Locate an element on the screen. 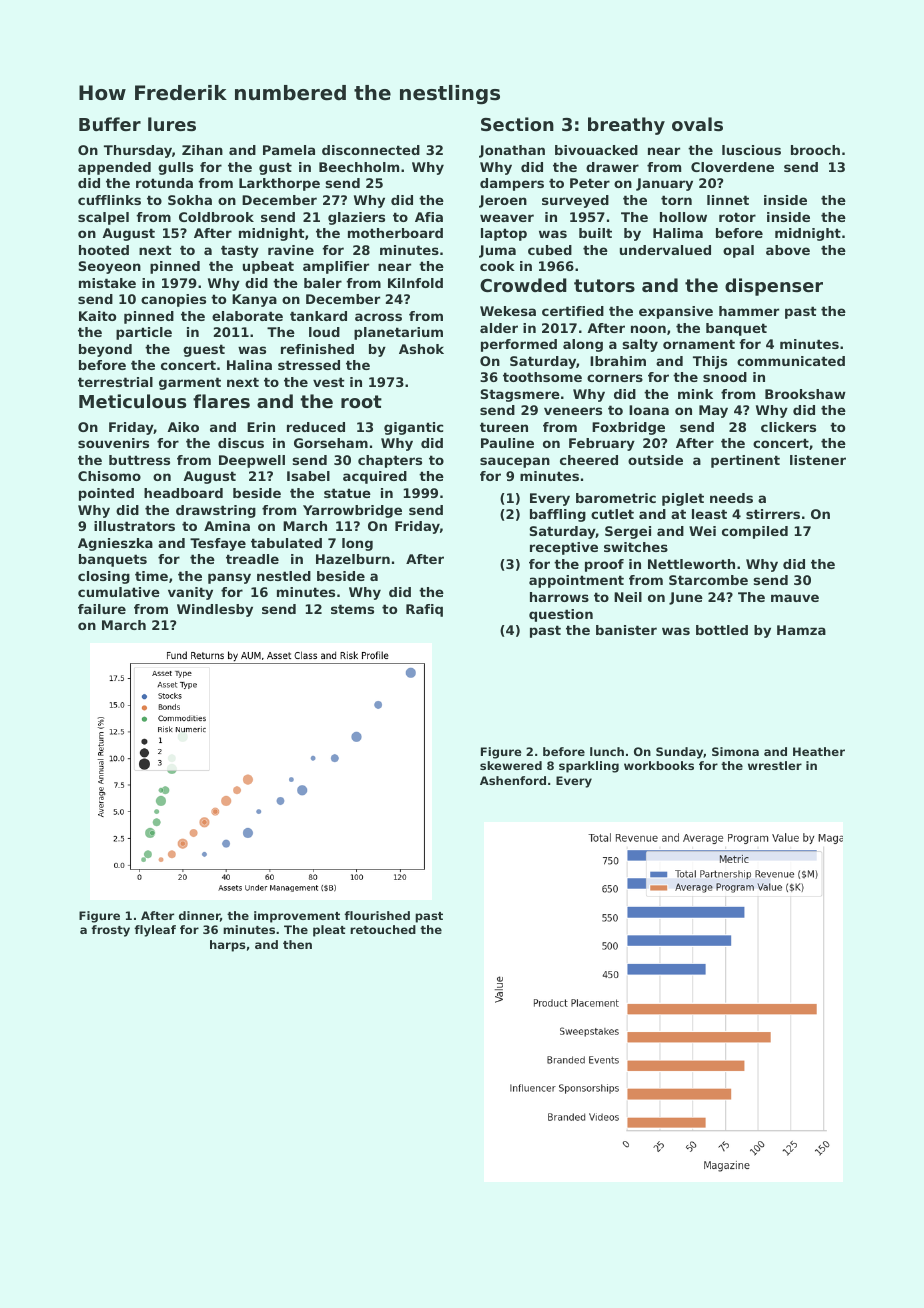  Cloverdene is located at coordinates (732, 167).
